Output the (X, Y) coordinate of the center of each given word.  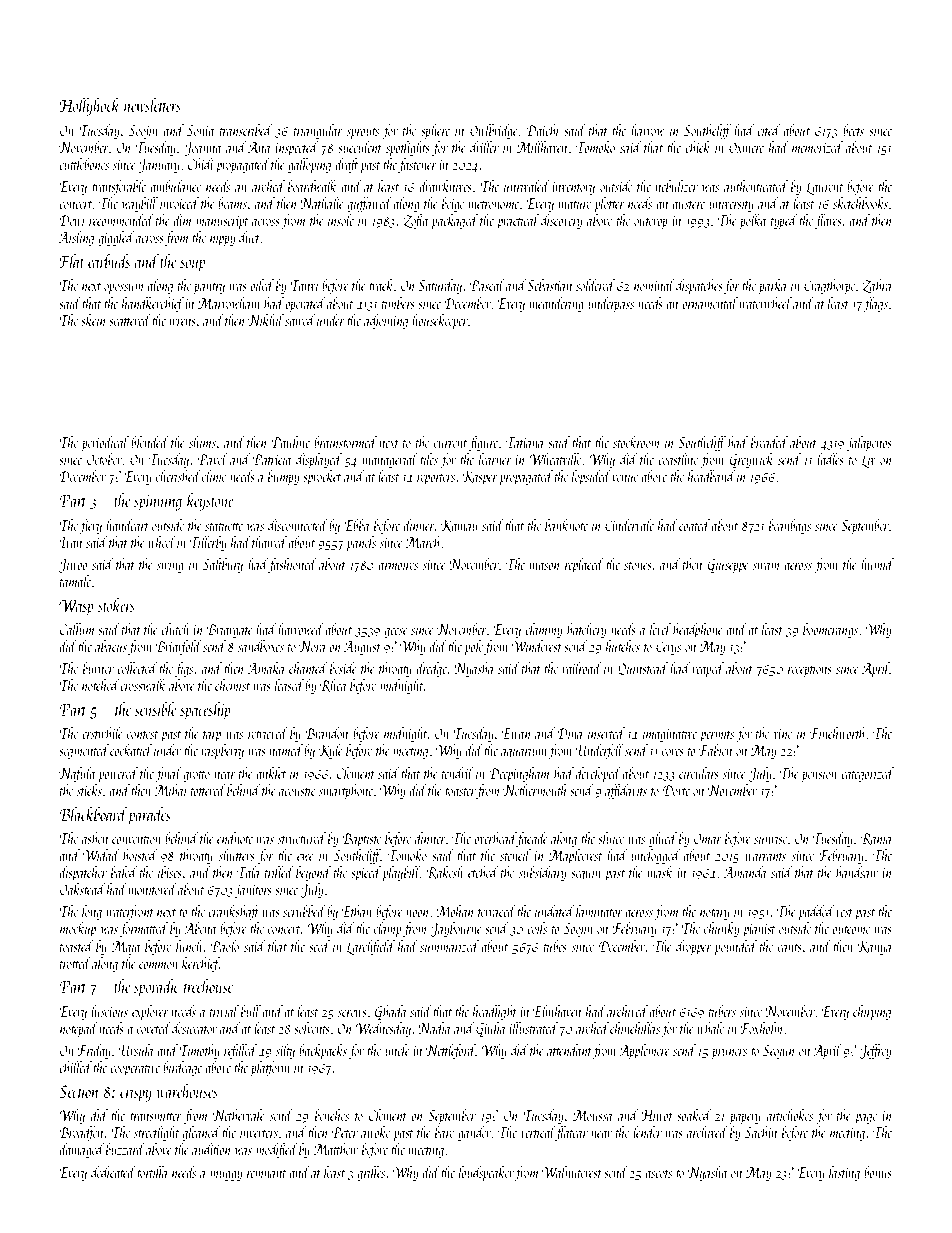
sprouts (362, 133)
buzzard (125, 1149)
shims (202, 442)
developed (598, 774)
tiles (429, 459)
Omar (708, 838)
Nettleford (451, 1051)
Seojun (778, 1052)
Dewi (72, 220)
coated (694, 525)
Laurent (824, 188)
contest (142, 735)
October (104, 459)
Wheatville (555, 459)
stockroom (636, 442)
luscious (109, 1011)
